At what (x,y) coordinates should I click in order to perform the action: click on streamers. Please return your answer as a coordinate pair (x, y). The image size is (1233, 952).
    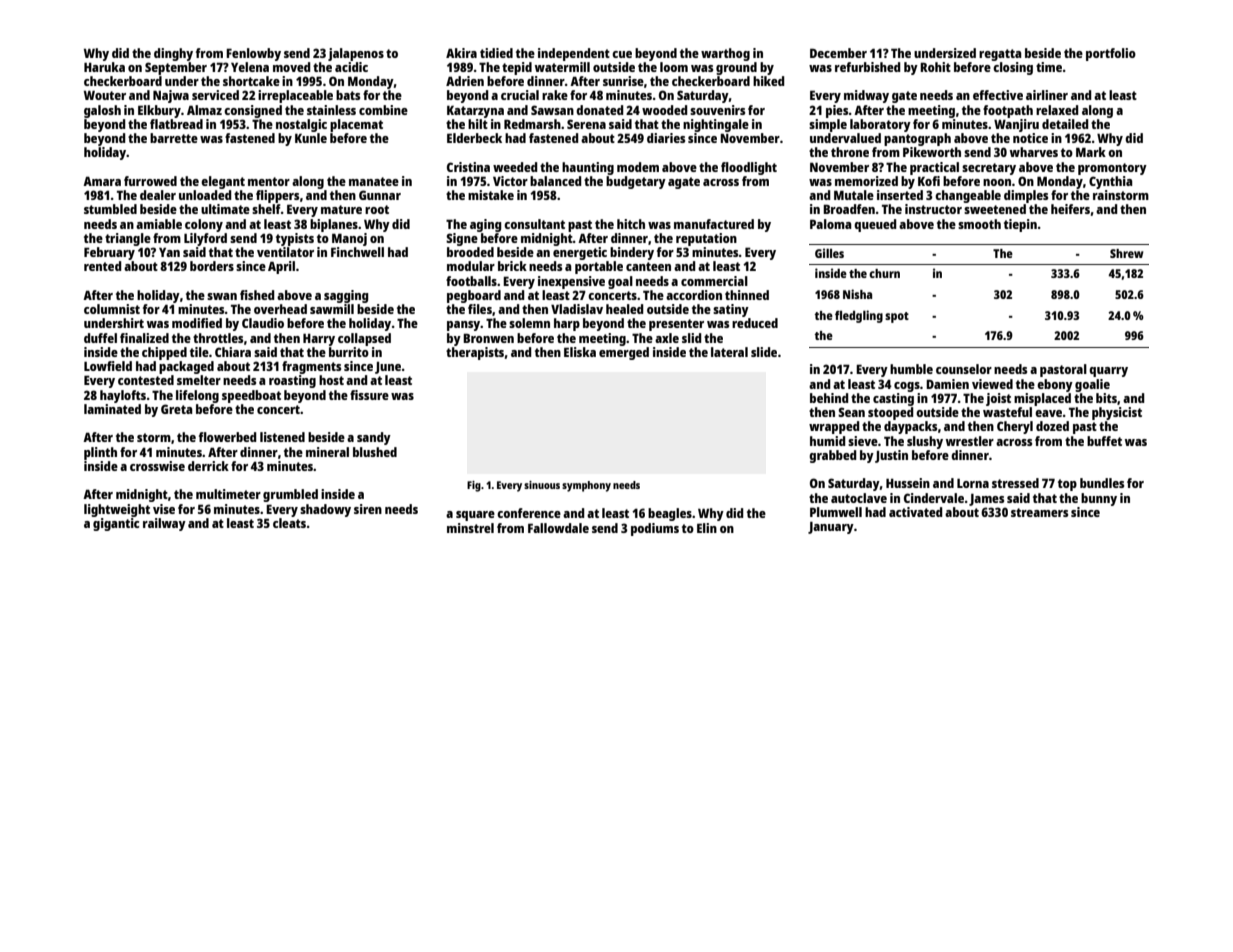
    Looking at the image, I should click on (1039, 512).
